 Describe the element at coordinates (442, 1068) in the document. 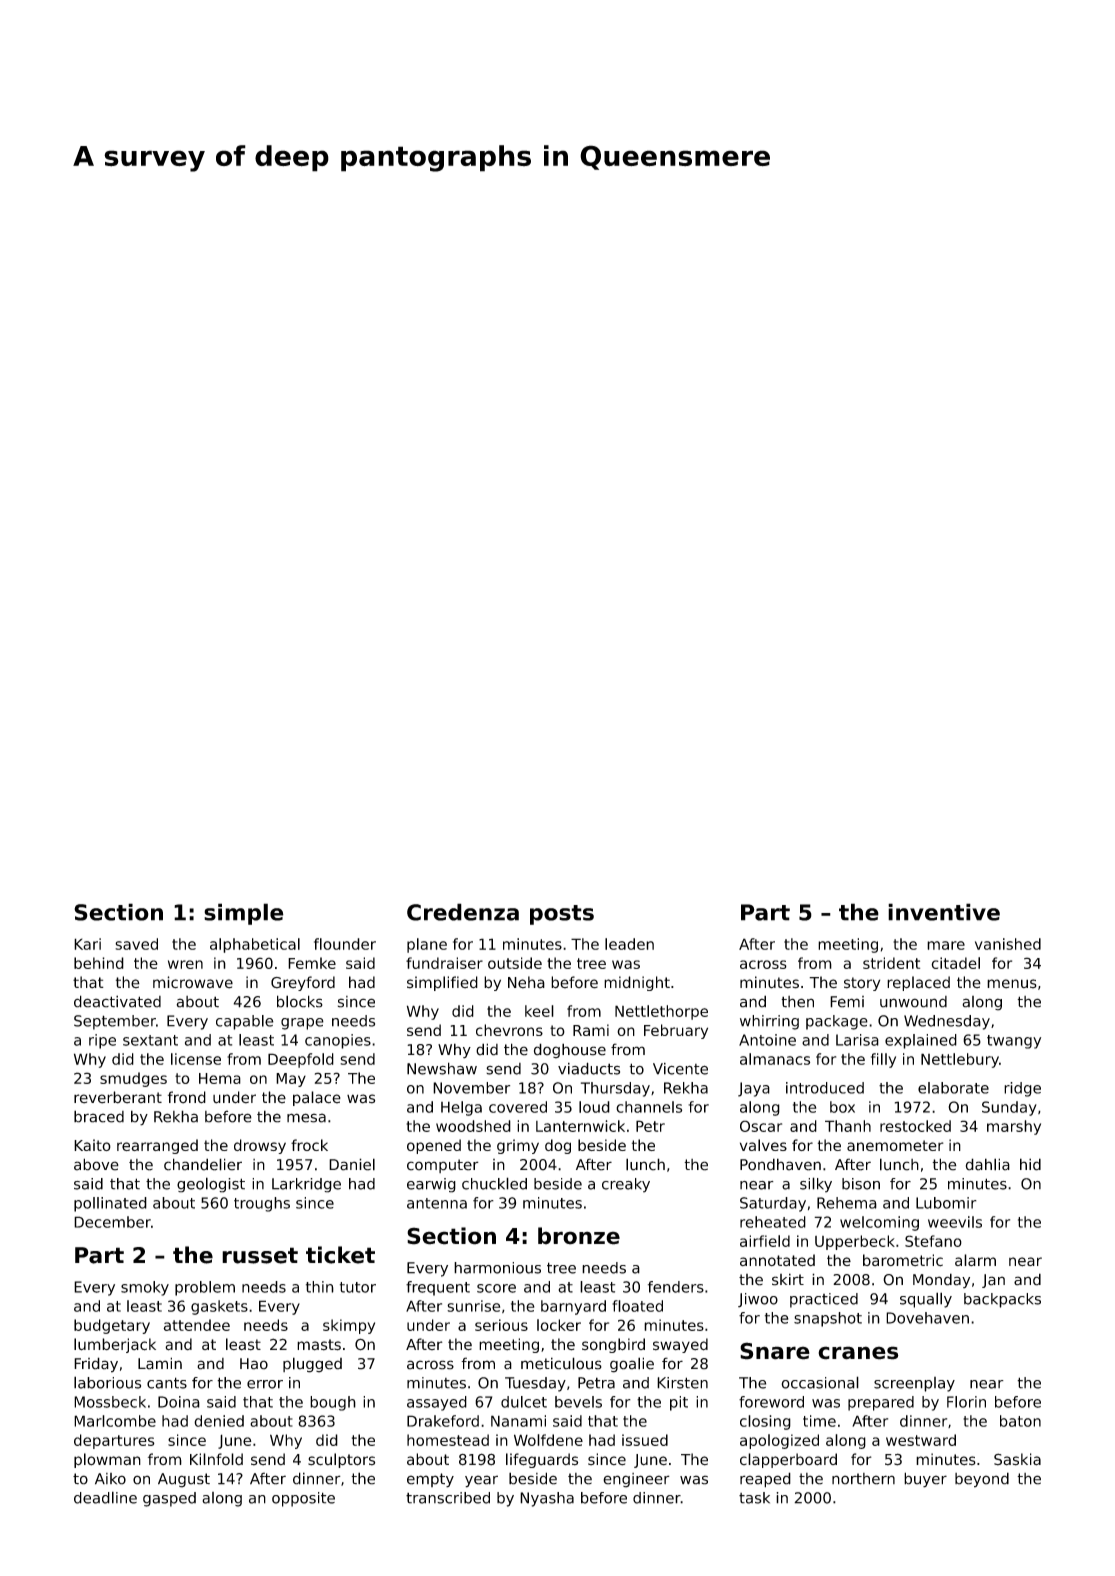

I see `Newshaw` at that location.
